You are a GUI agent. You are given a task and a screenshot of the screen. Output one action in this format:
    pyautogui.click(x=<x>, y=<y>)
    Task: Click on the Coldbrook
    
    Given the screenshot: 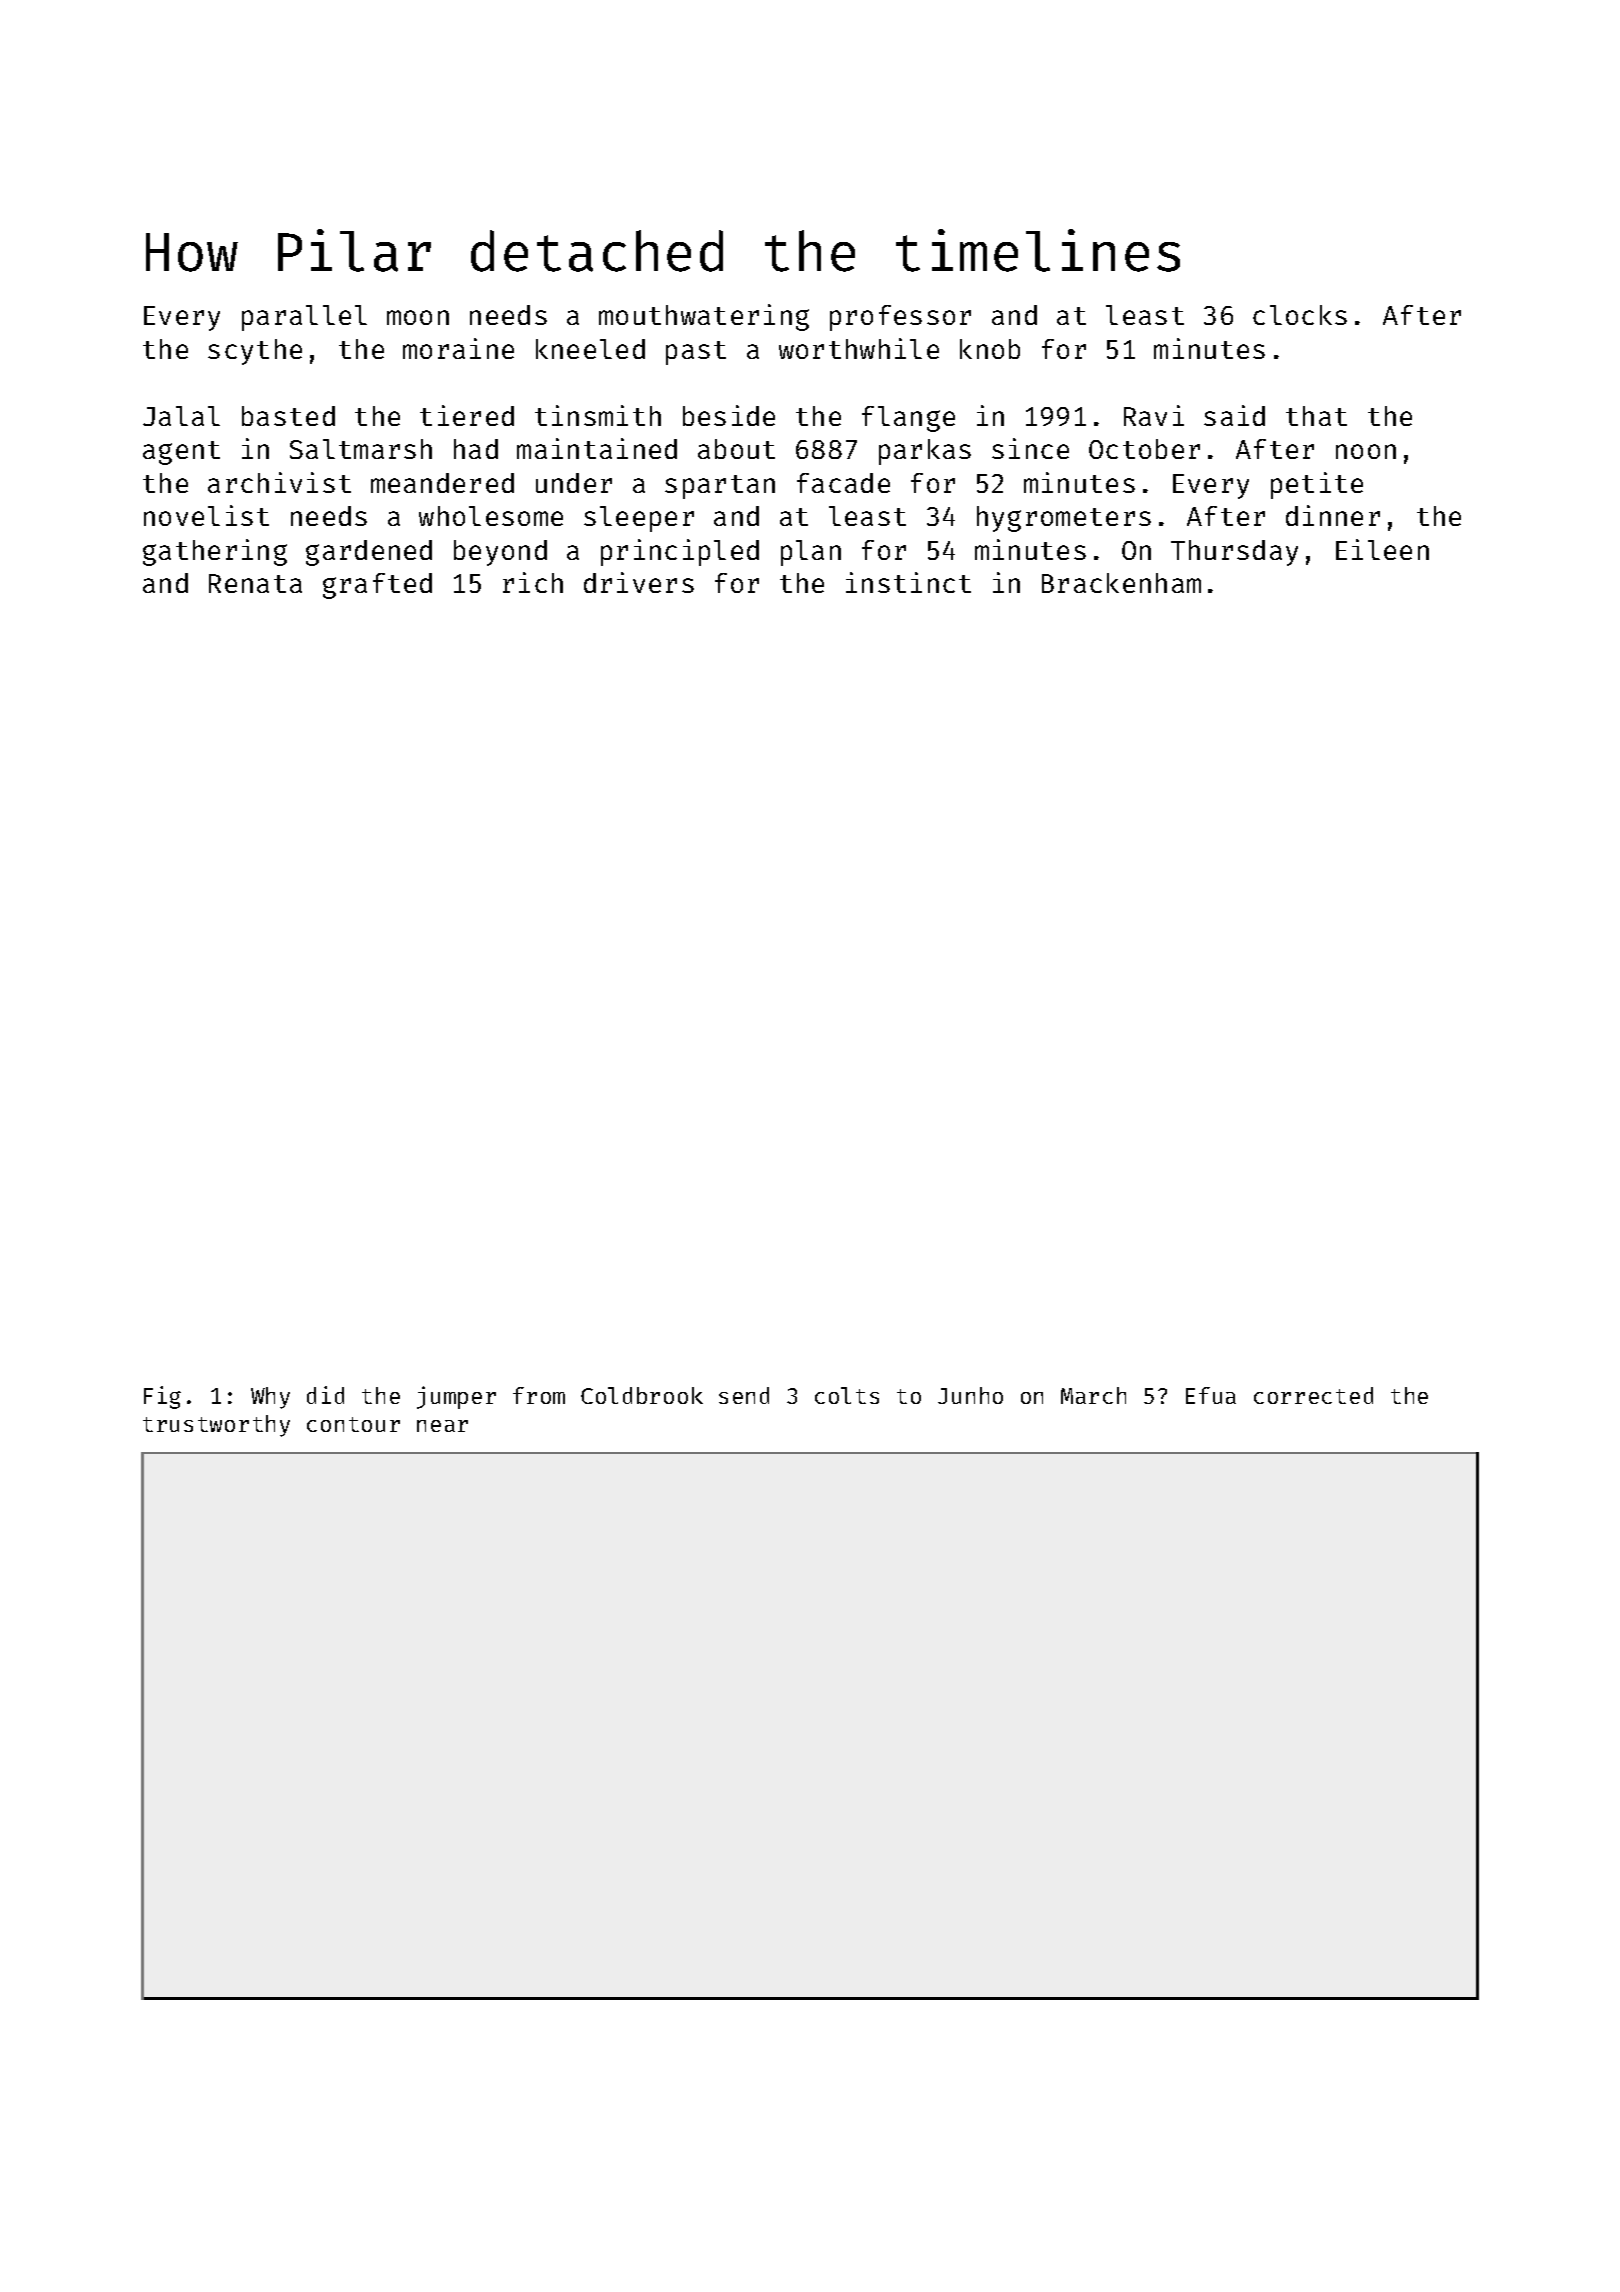 What is the action you would take?
    pyautogui.click(x=642, y=1395)
